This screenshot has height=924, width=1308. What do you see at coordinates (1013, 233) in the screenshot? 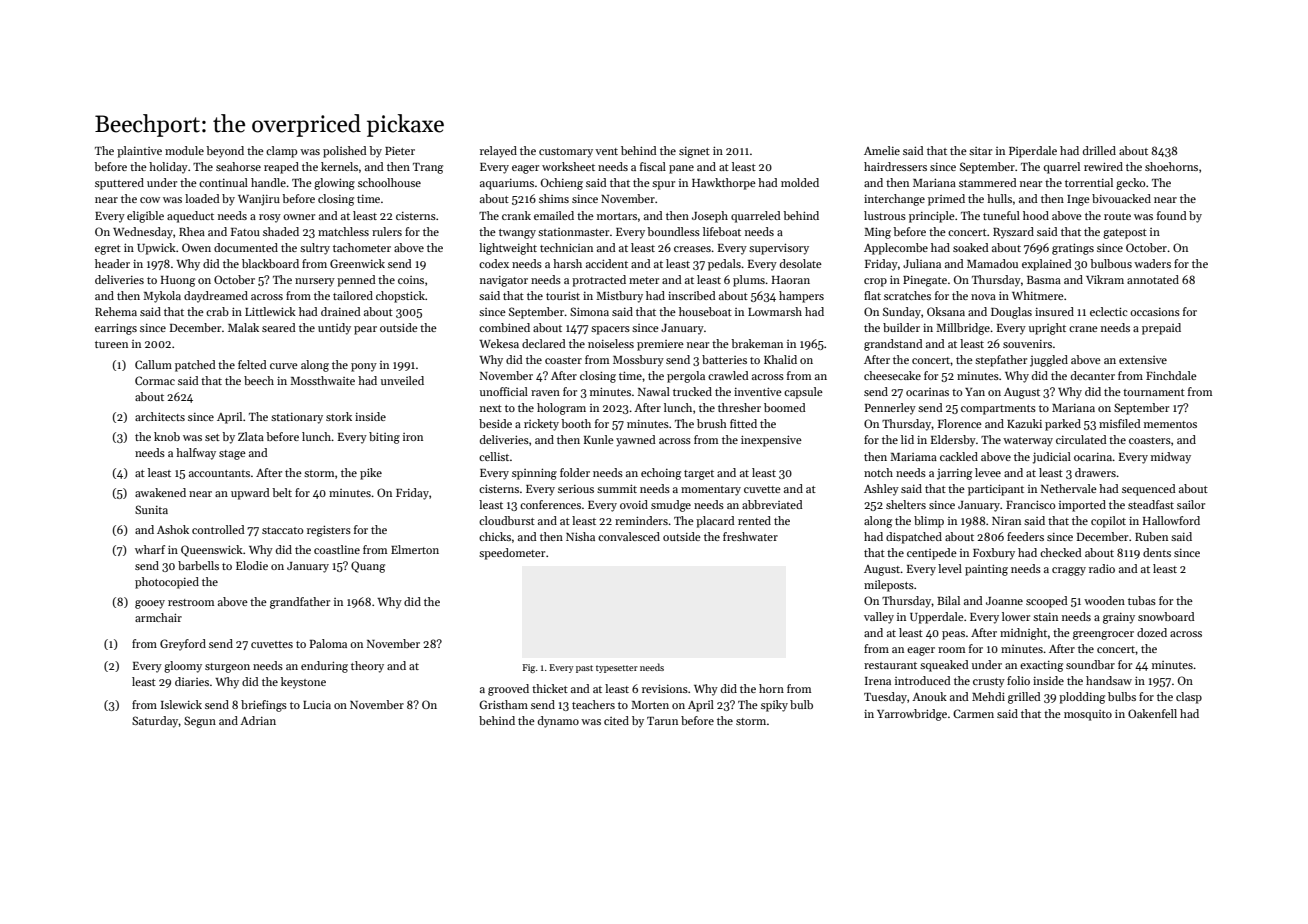
I see `Ryszard` at bounding box center [1013, 233].
